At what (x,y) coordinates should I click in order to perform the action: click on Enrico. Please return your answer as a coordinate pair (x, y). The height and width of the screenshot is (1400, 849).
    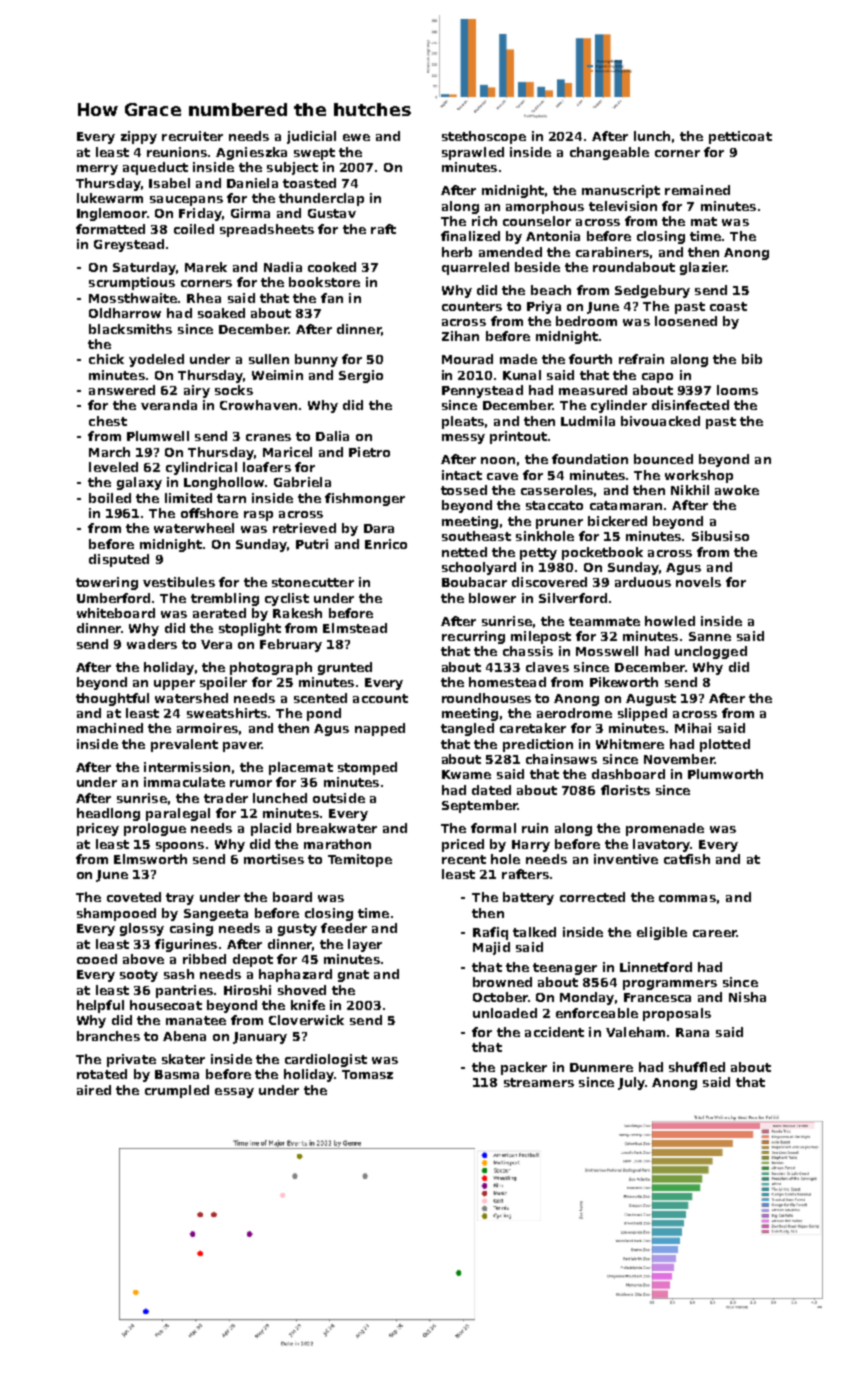
    Looking at the image, I should click on (386, 544).
